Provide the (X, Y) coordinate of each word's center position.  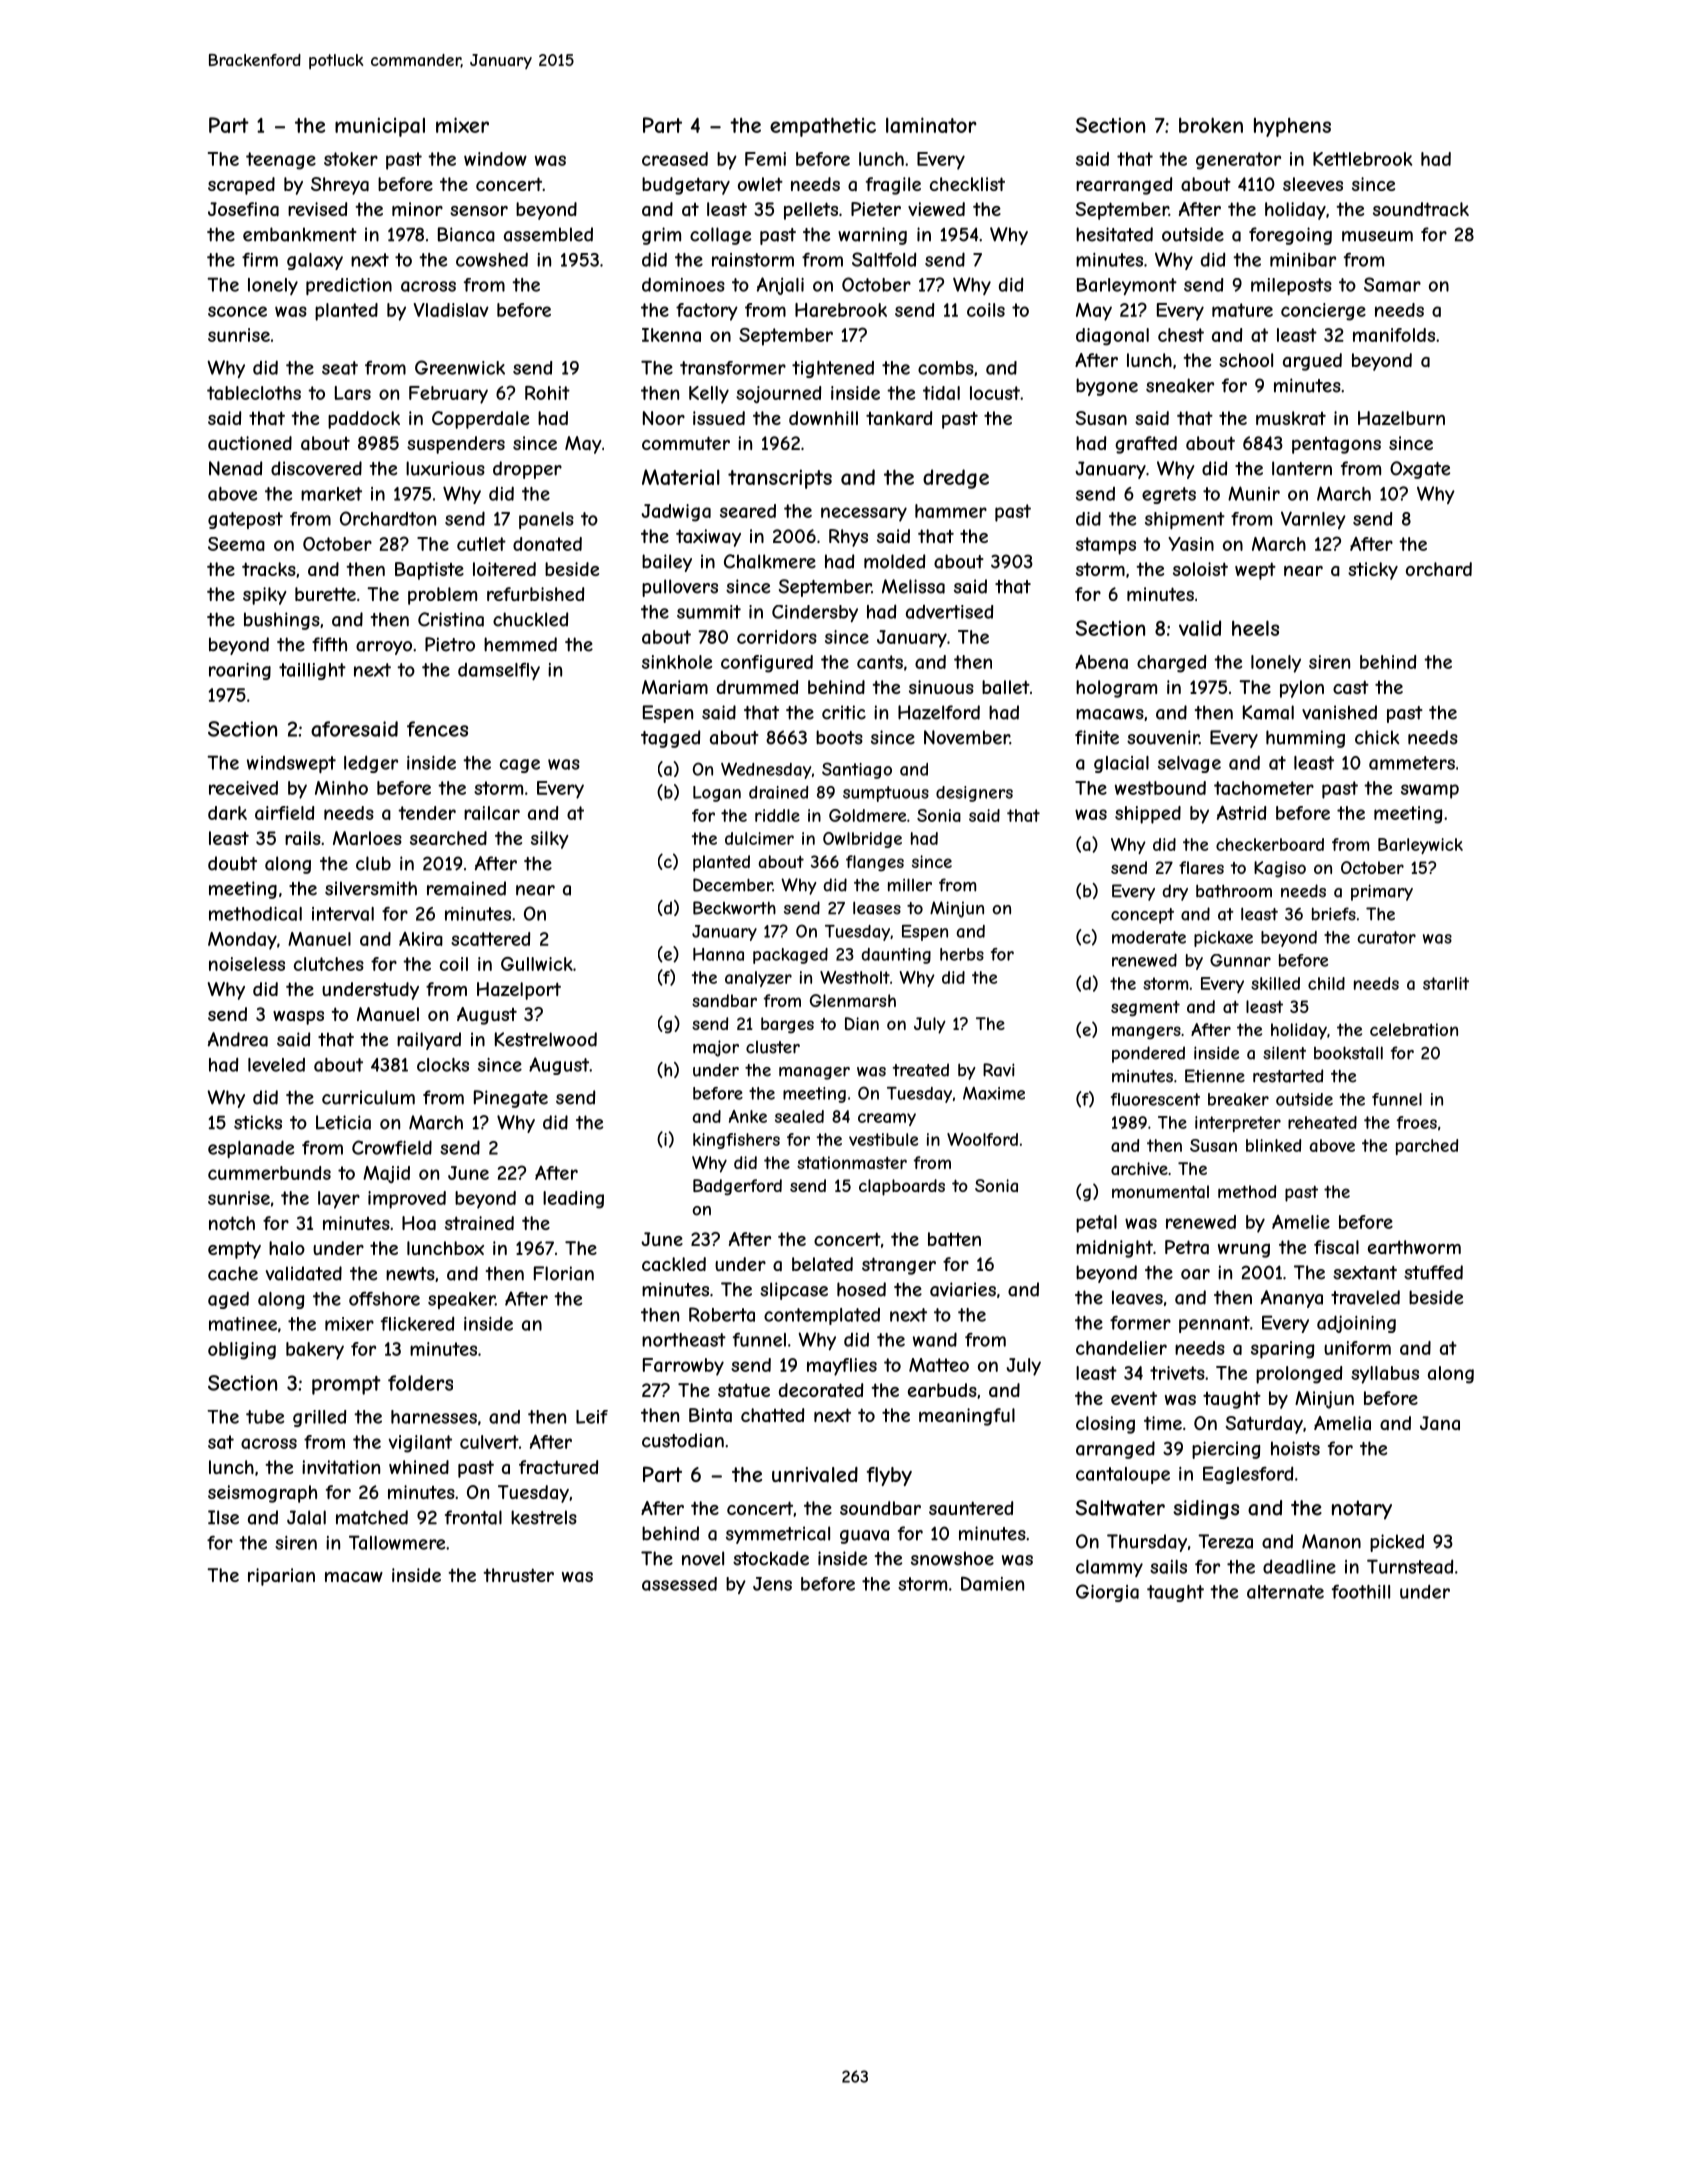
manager (814, 1073)
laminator (931, 125)
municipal (380, 127)
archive (1139, 1168)
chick (1377, 737)
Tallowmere (397, 1542)
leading (573, 1200)
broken (1211, 125)
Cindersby (815, 613)
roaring (240, 671)
